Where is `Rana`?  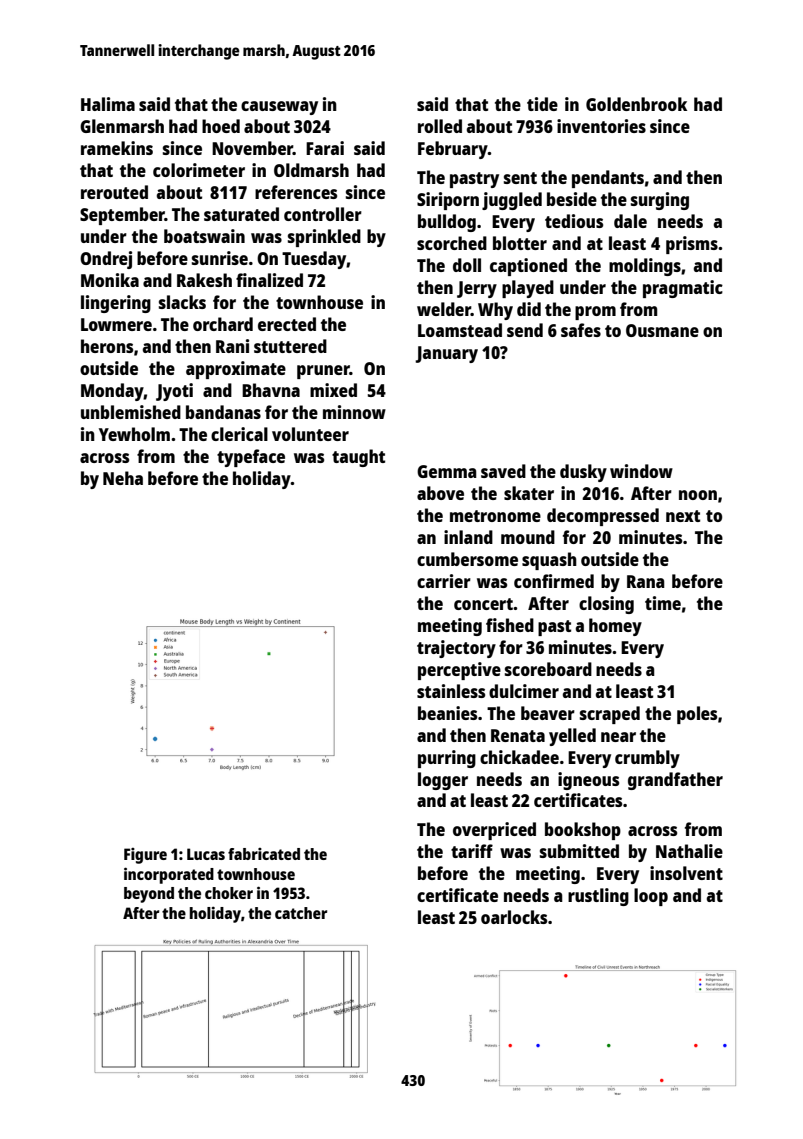 Rana is located at coordinates (646, 581).
